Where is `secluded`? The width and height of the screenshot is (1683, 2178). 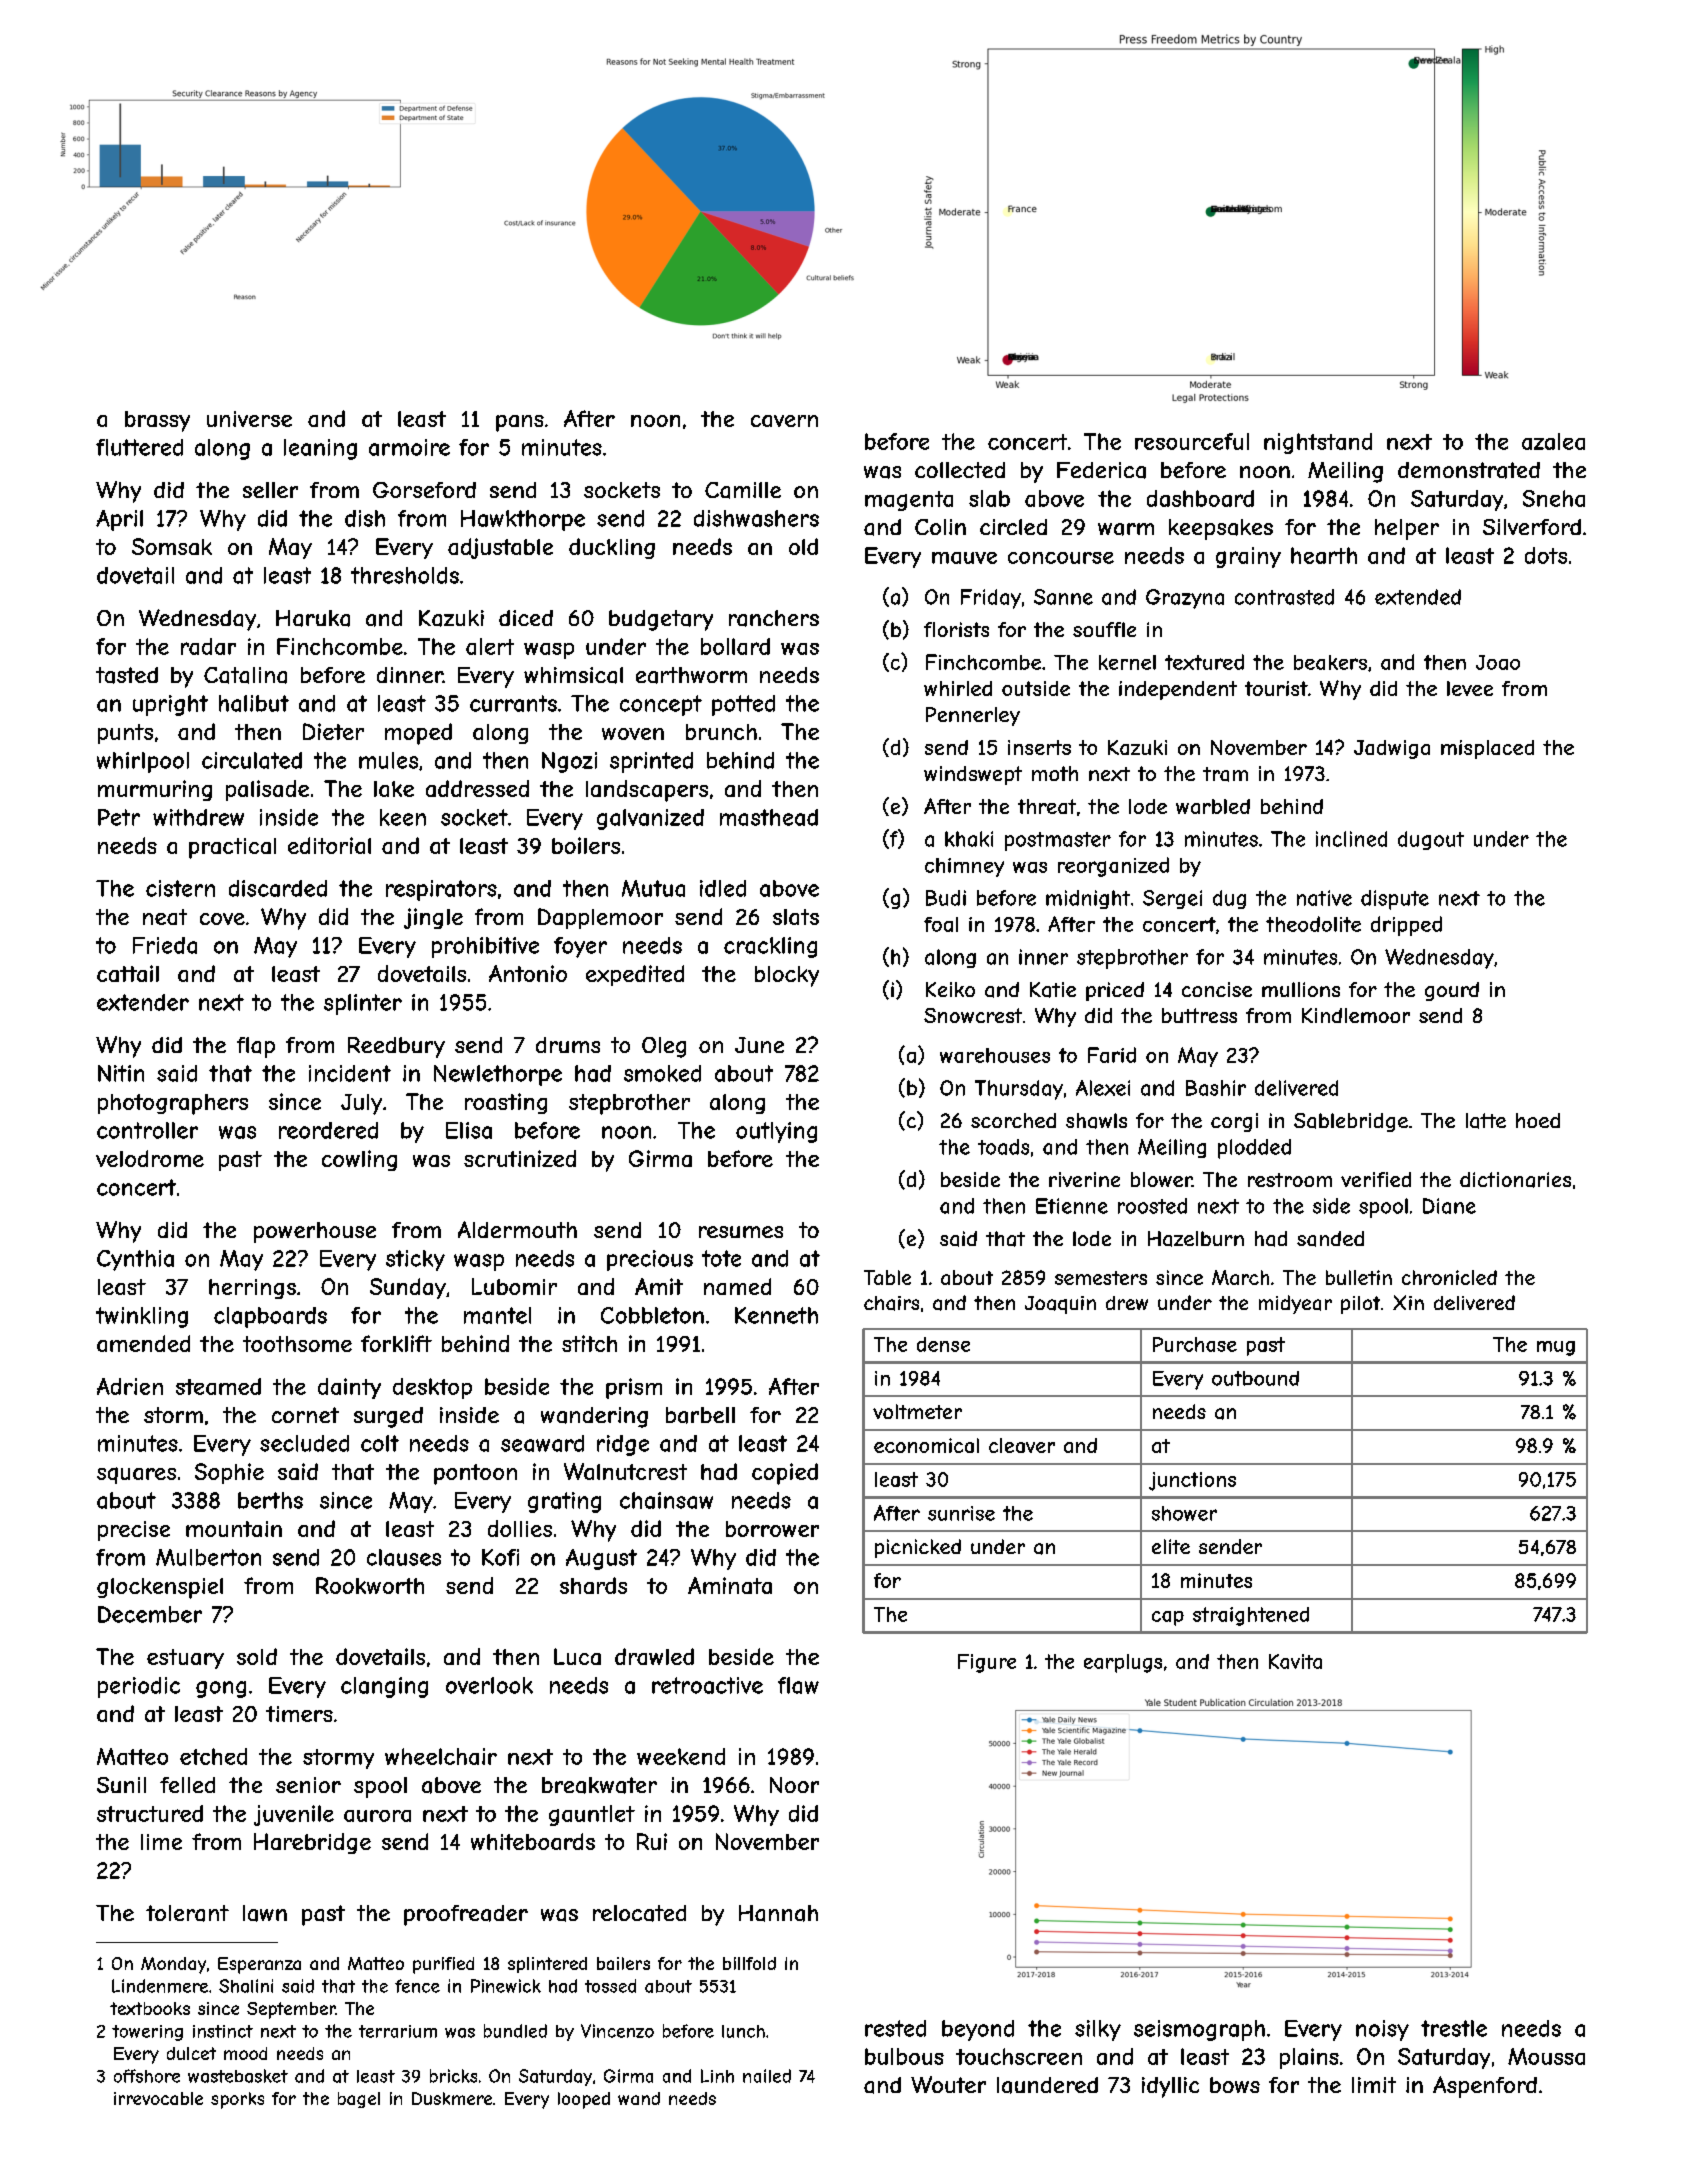 secluded is located at coordinates (304, 1443).
